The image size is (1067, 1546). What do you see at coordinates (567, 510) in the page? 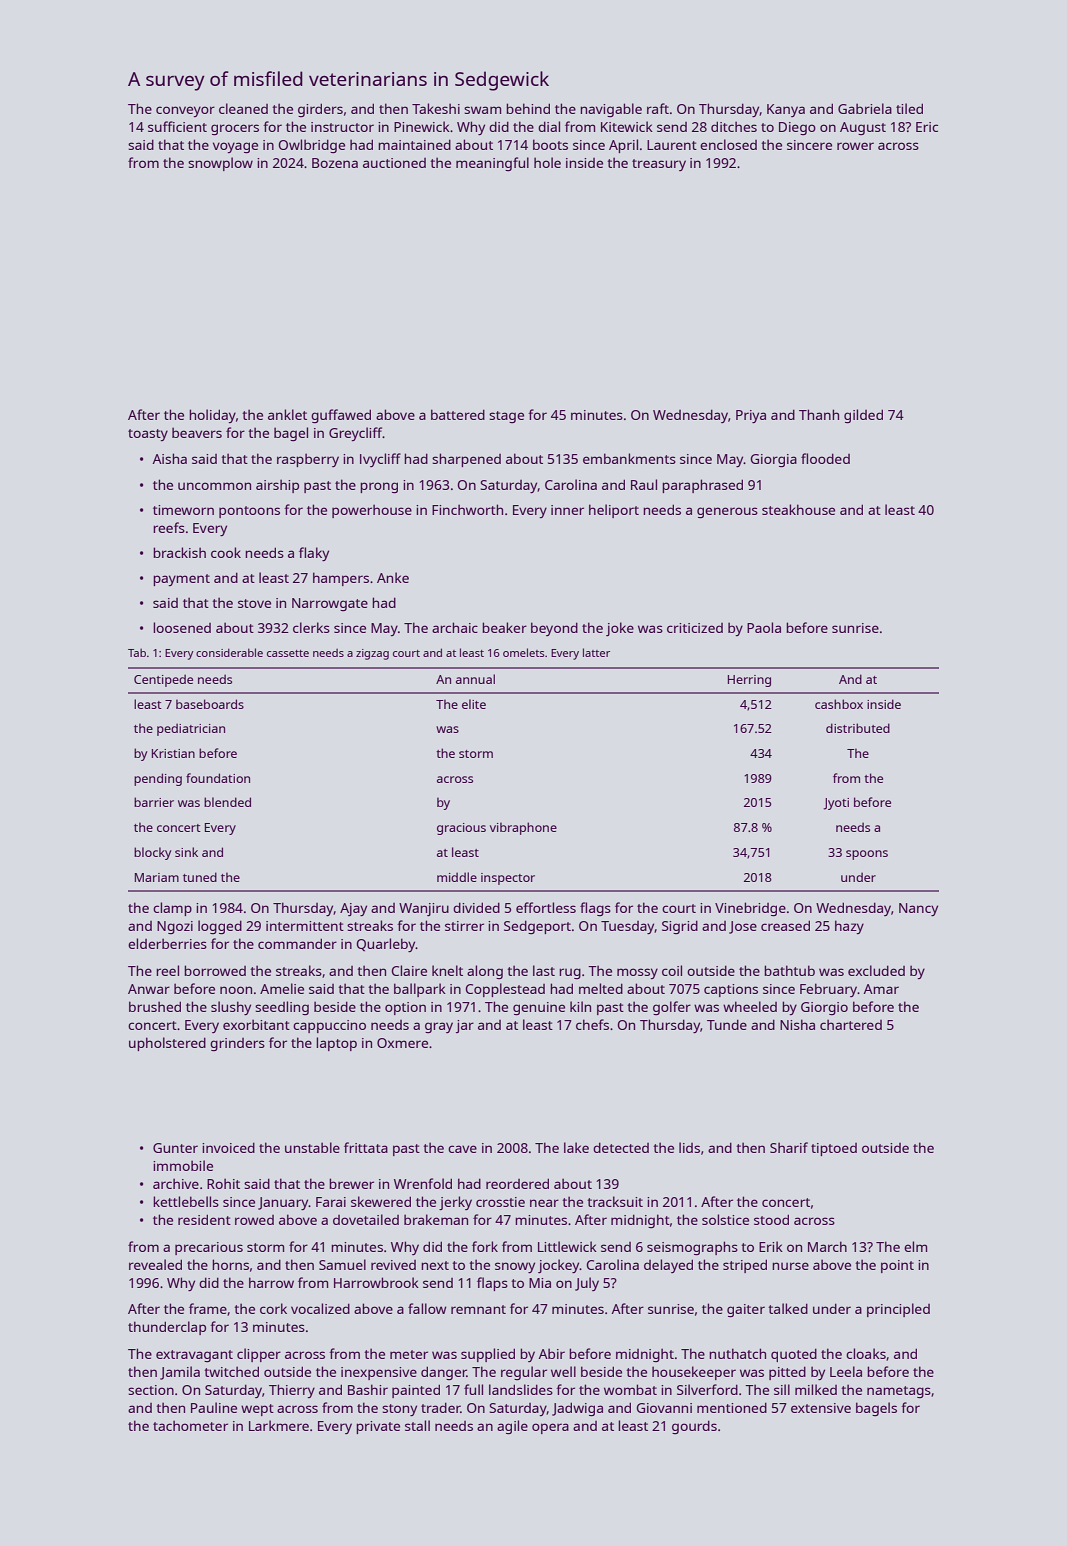
I see `inner` at bounding box center [567, 510].
